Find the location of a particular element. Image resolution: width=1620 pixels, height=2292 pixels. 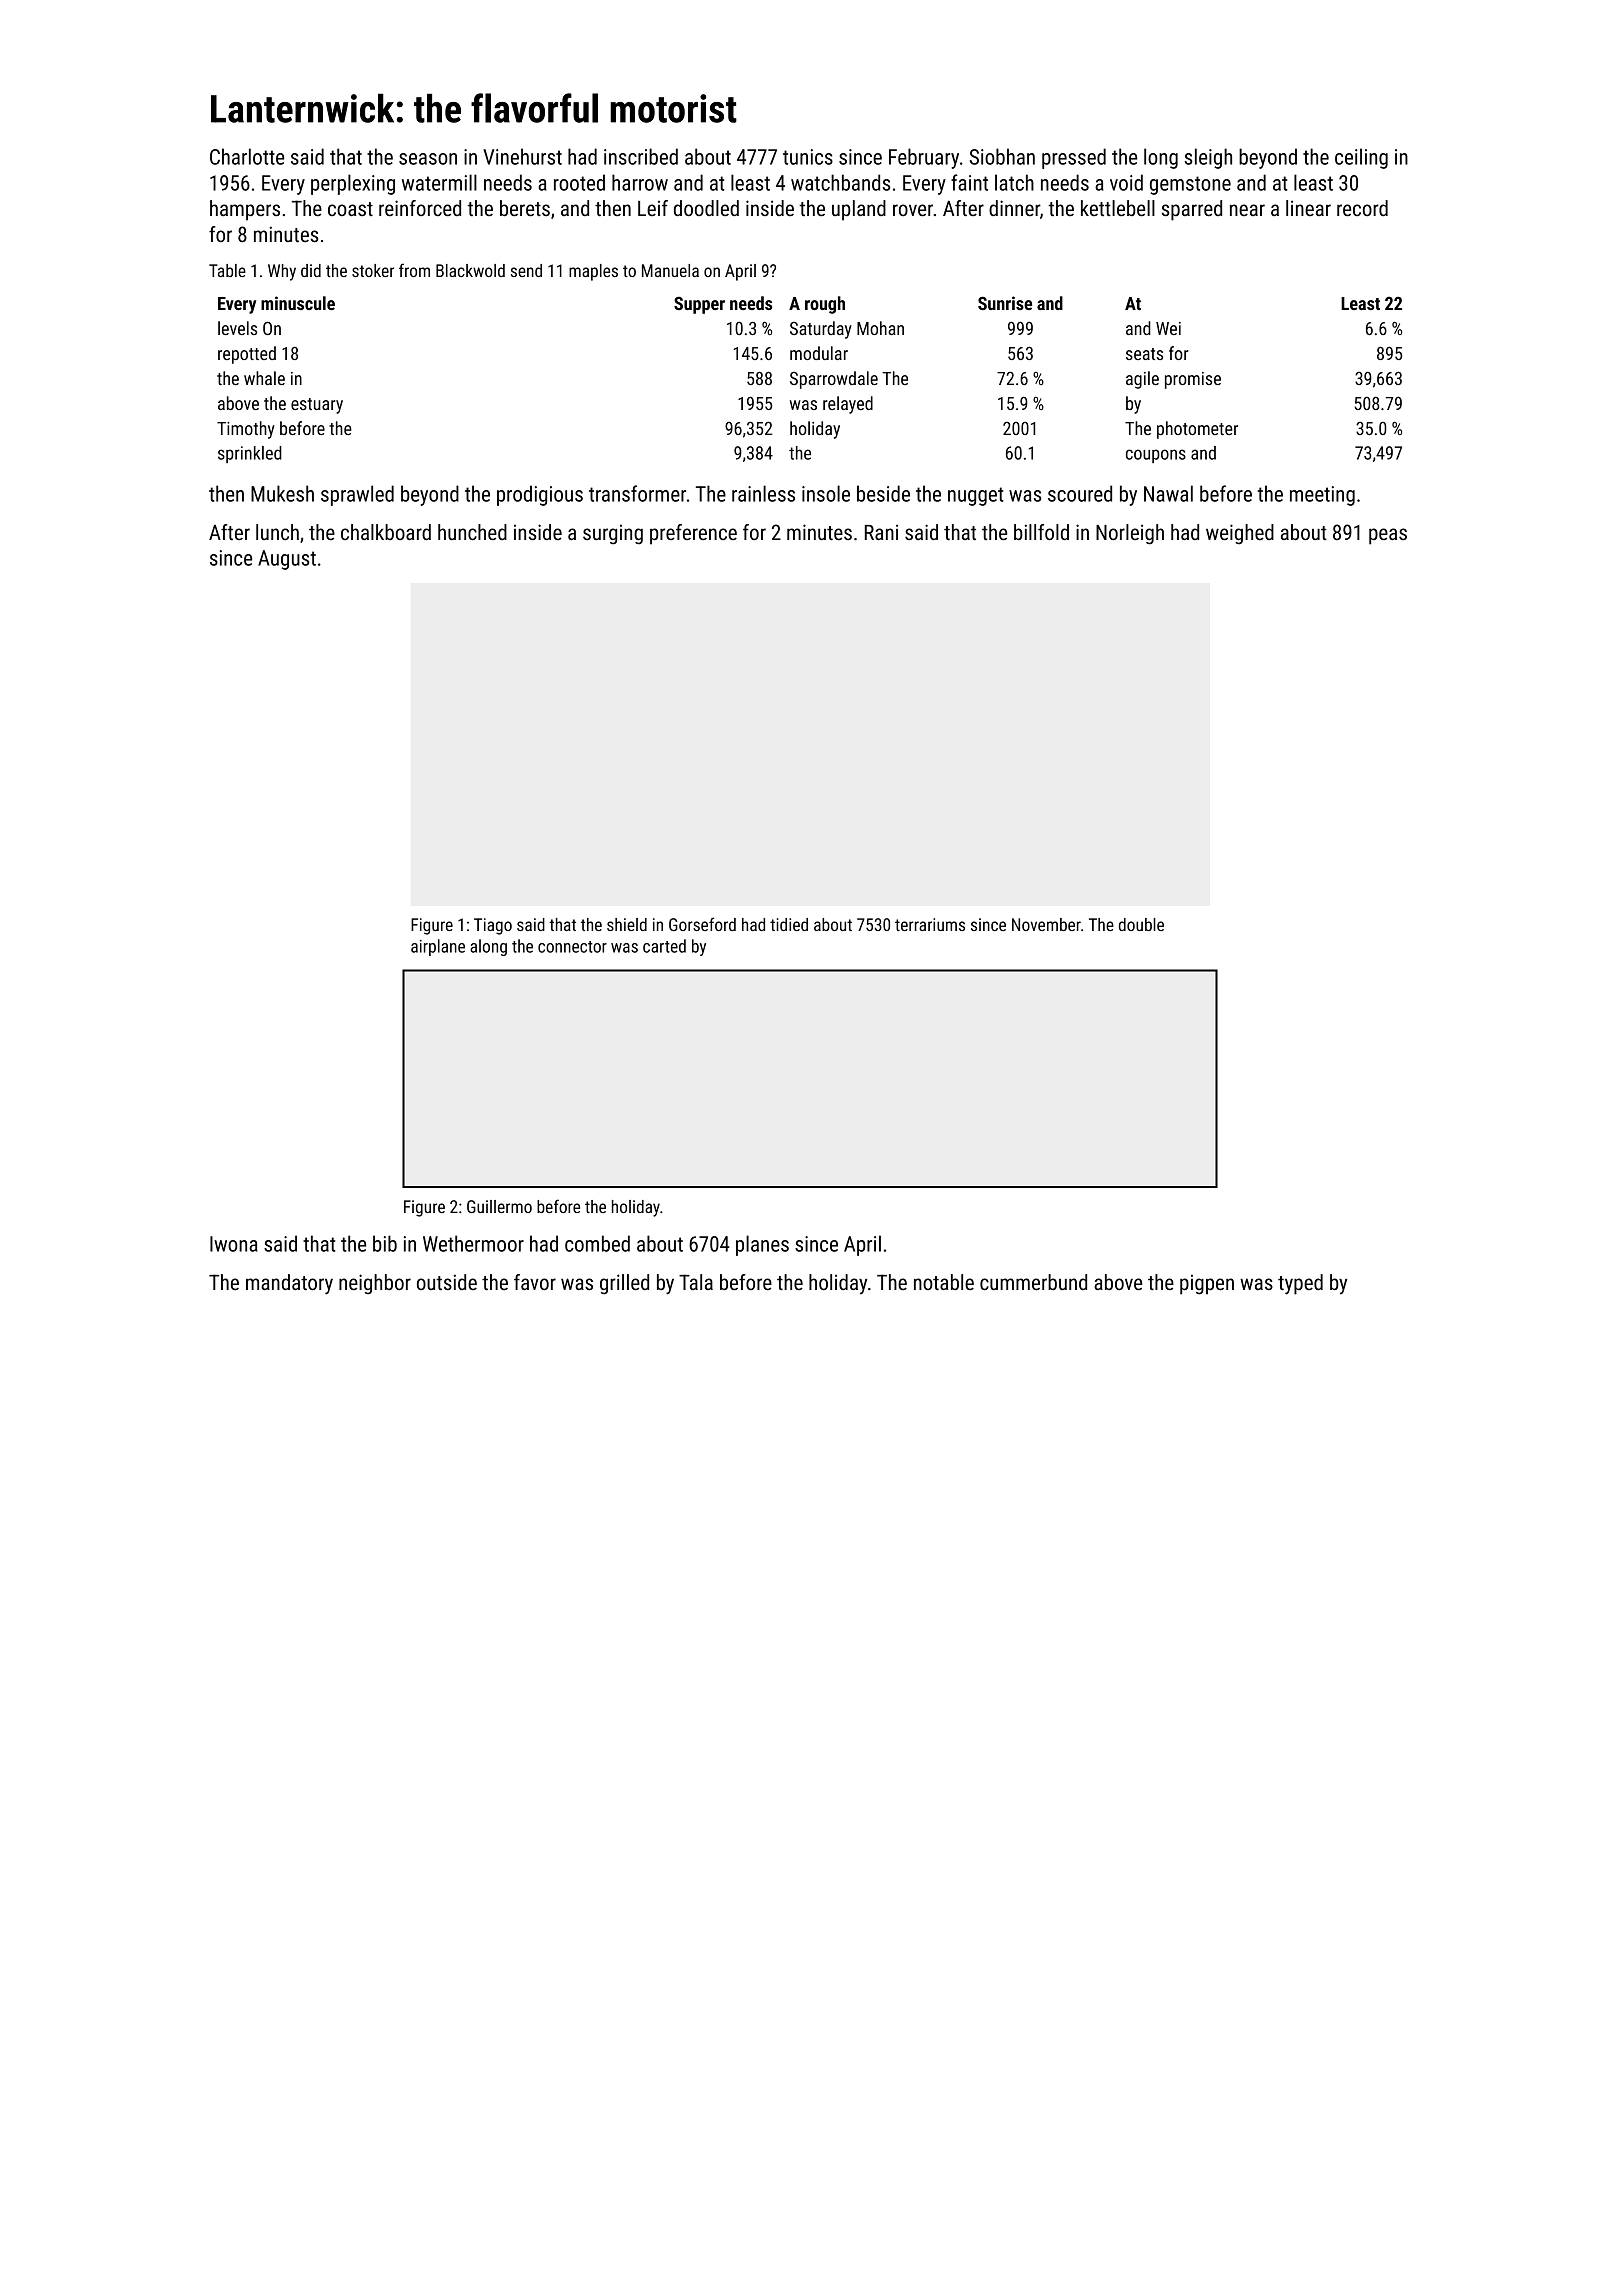

surging is located at coordinates (613, 535).
